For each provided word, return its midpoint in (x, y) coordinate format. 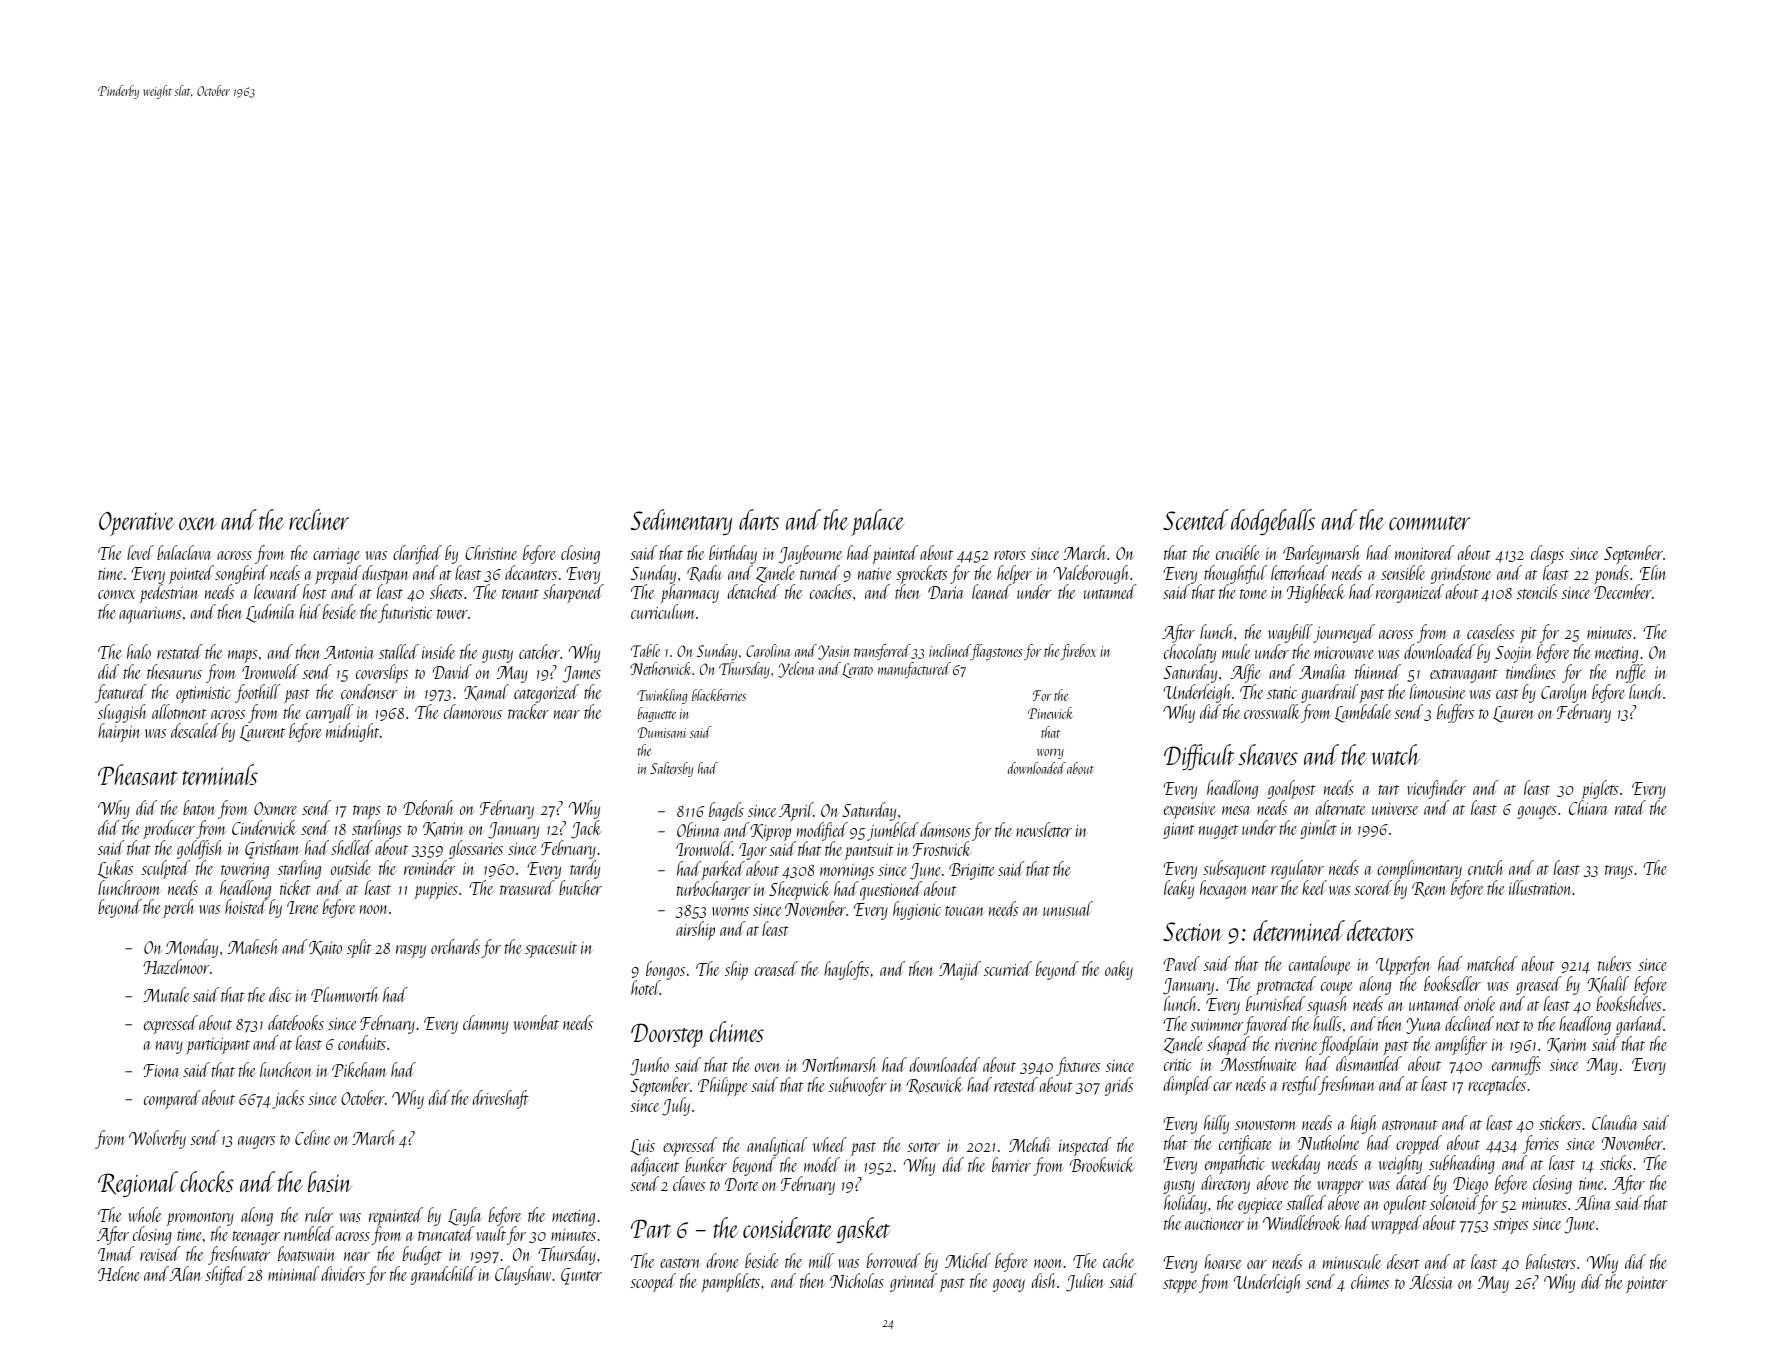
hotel (645, 987)
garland (1640, 1025)
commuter (1429, 523)
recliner (319, 519)
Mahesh (253, 946)
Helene (119, 1273)
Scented (1196, 519)
